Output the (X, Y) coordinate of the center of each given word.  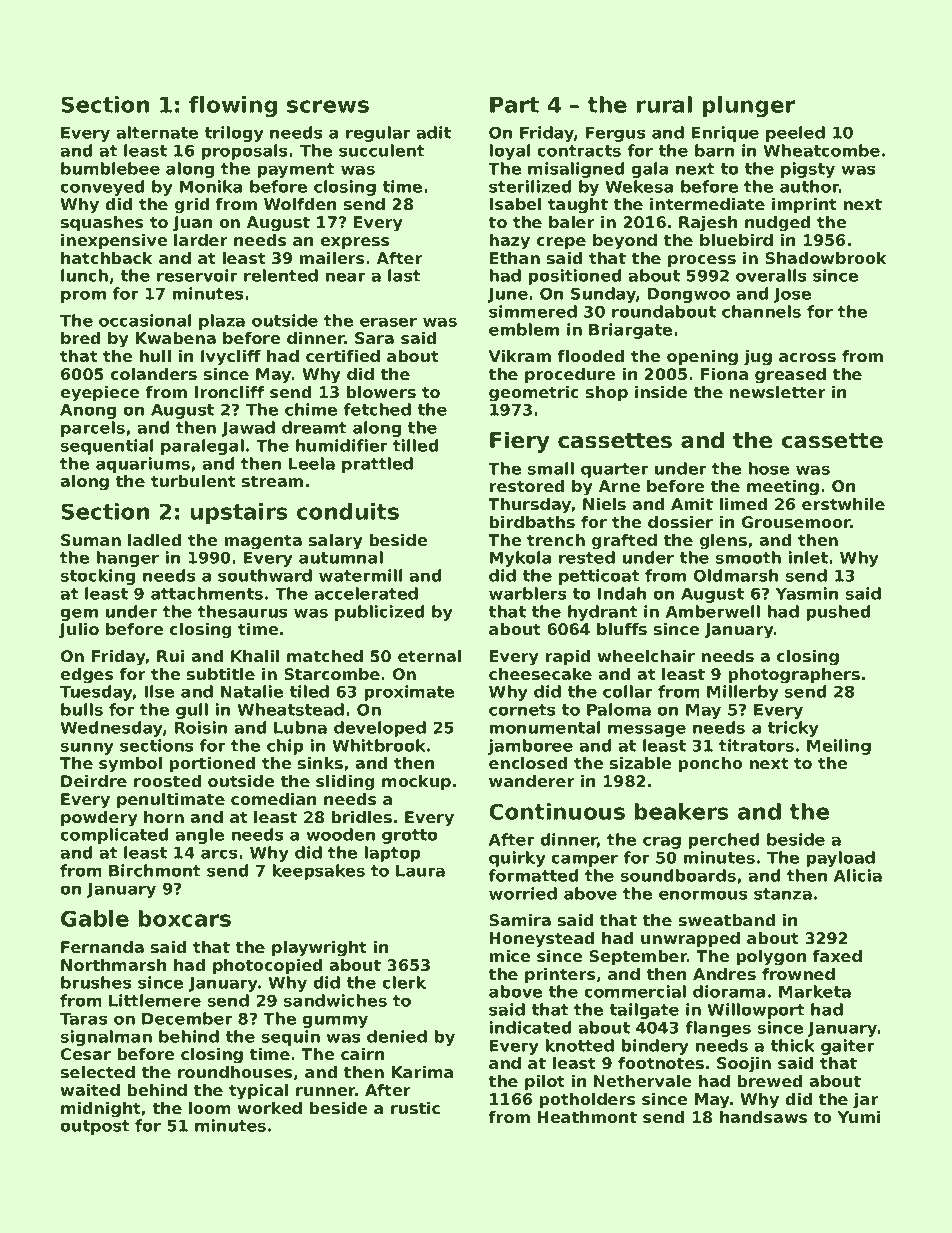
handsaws (764, 1117)
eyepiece (99, 394)
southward (265, 575)
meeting (783, 488)
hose (769, 468)
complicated (114, 836)
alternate (157, 132)
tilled (415, 445)
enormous (703, 895)
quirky (517, 859)
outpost (95, 1127)
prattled (377, 465)
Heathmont (587, 1117)
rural (664, 104)
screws (328, 106)
